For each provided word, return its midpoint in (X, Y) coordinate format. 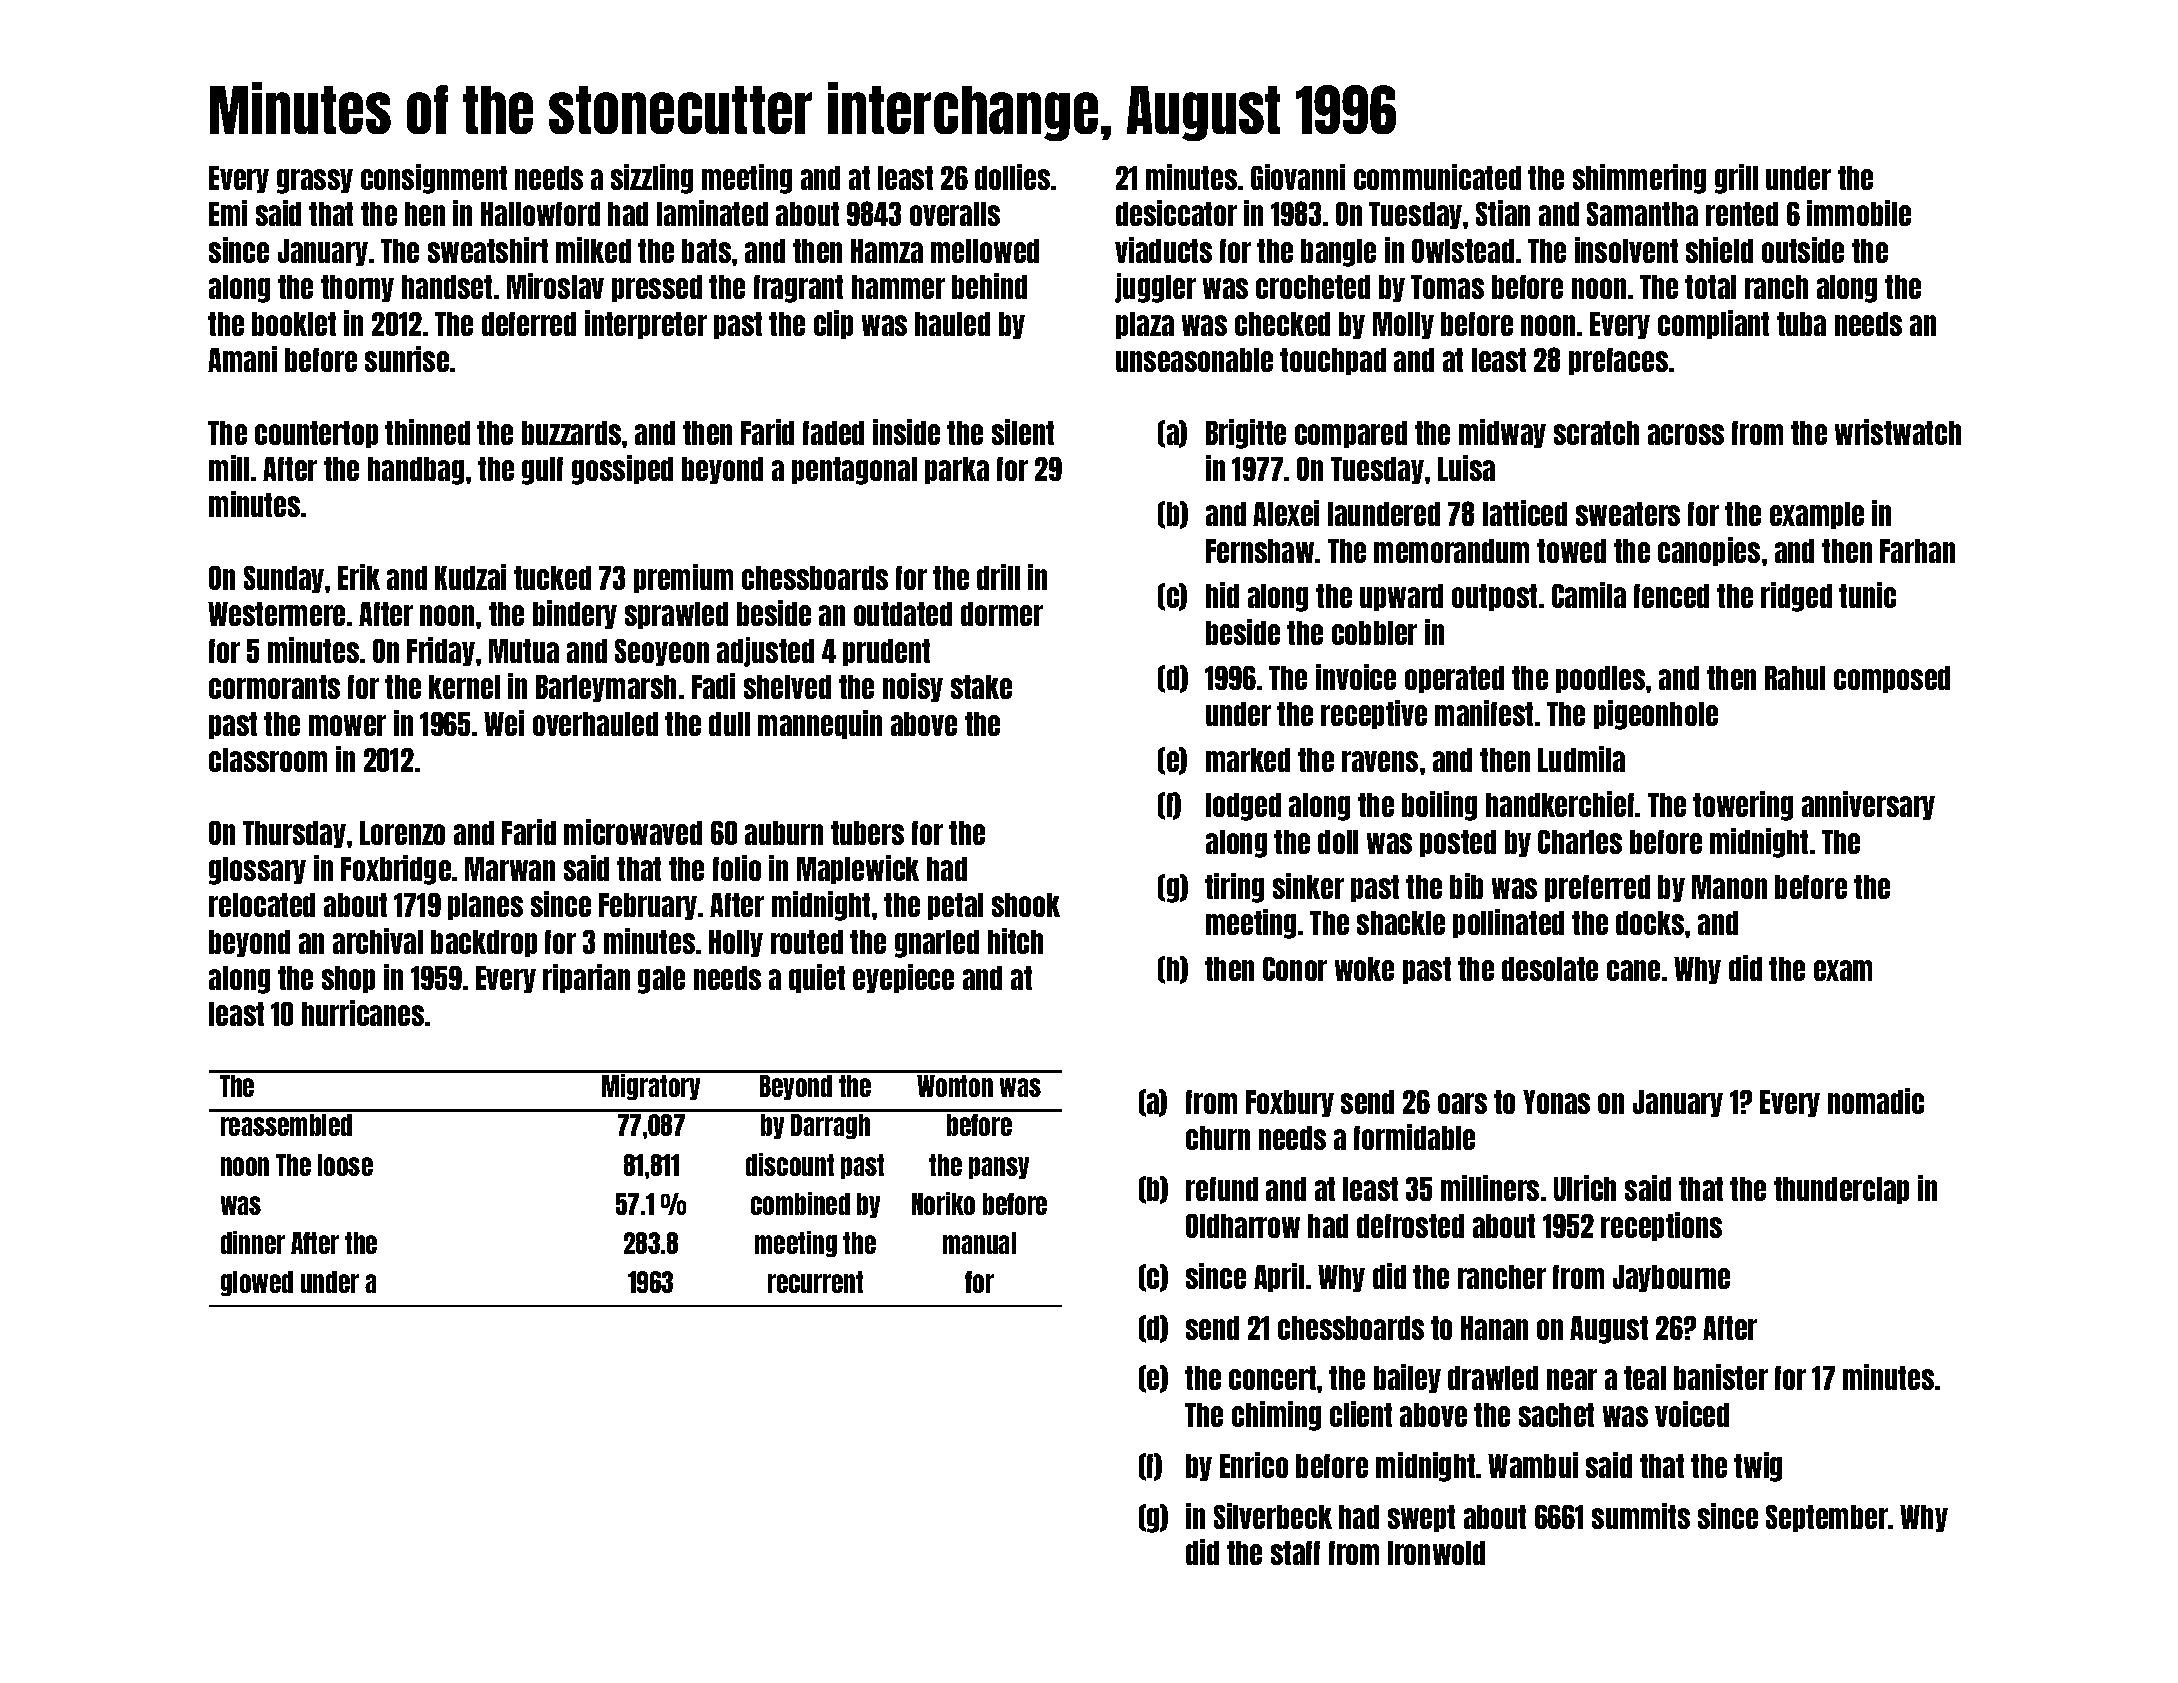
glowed (257, 1283)
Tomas (1447, 287)
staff (1295, 1553)
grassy (315, 181)
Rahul (1795, 678)
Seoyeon (662, 652)
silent (1023, 432)
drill (998, 577)
